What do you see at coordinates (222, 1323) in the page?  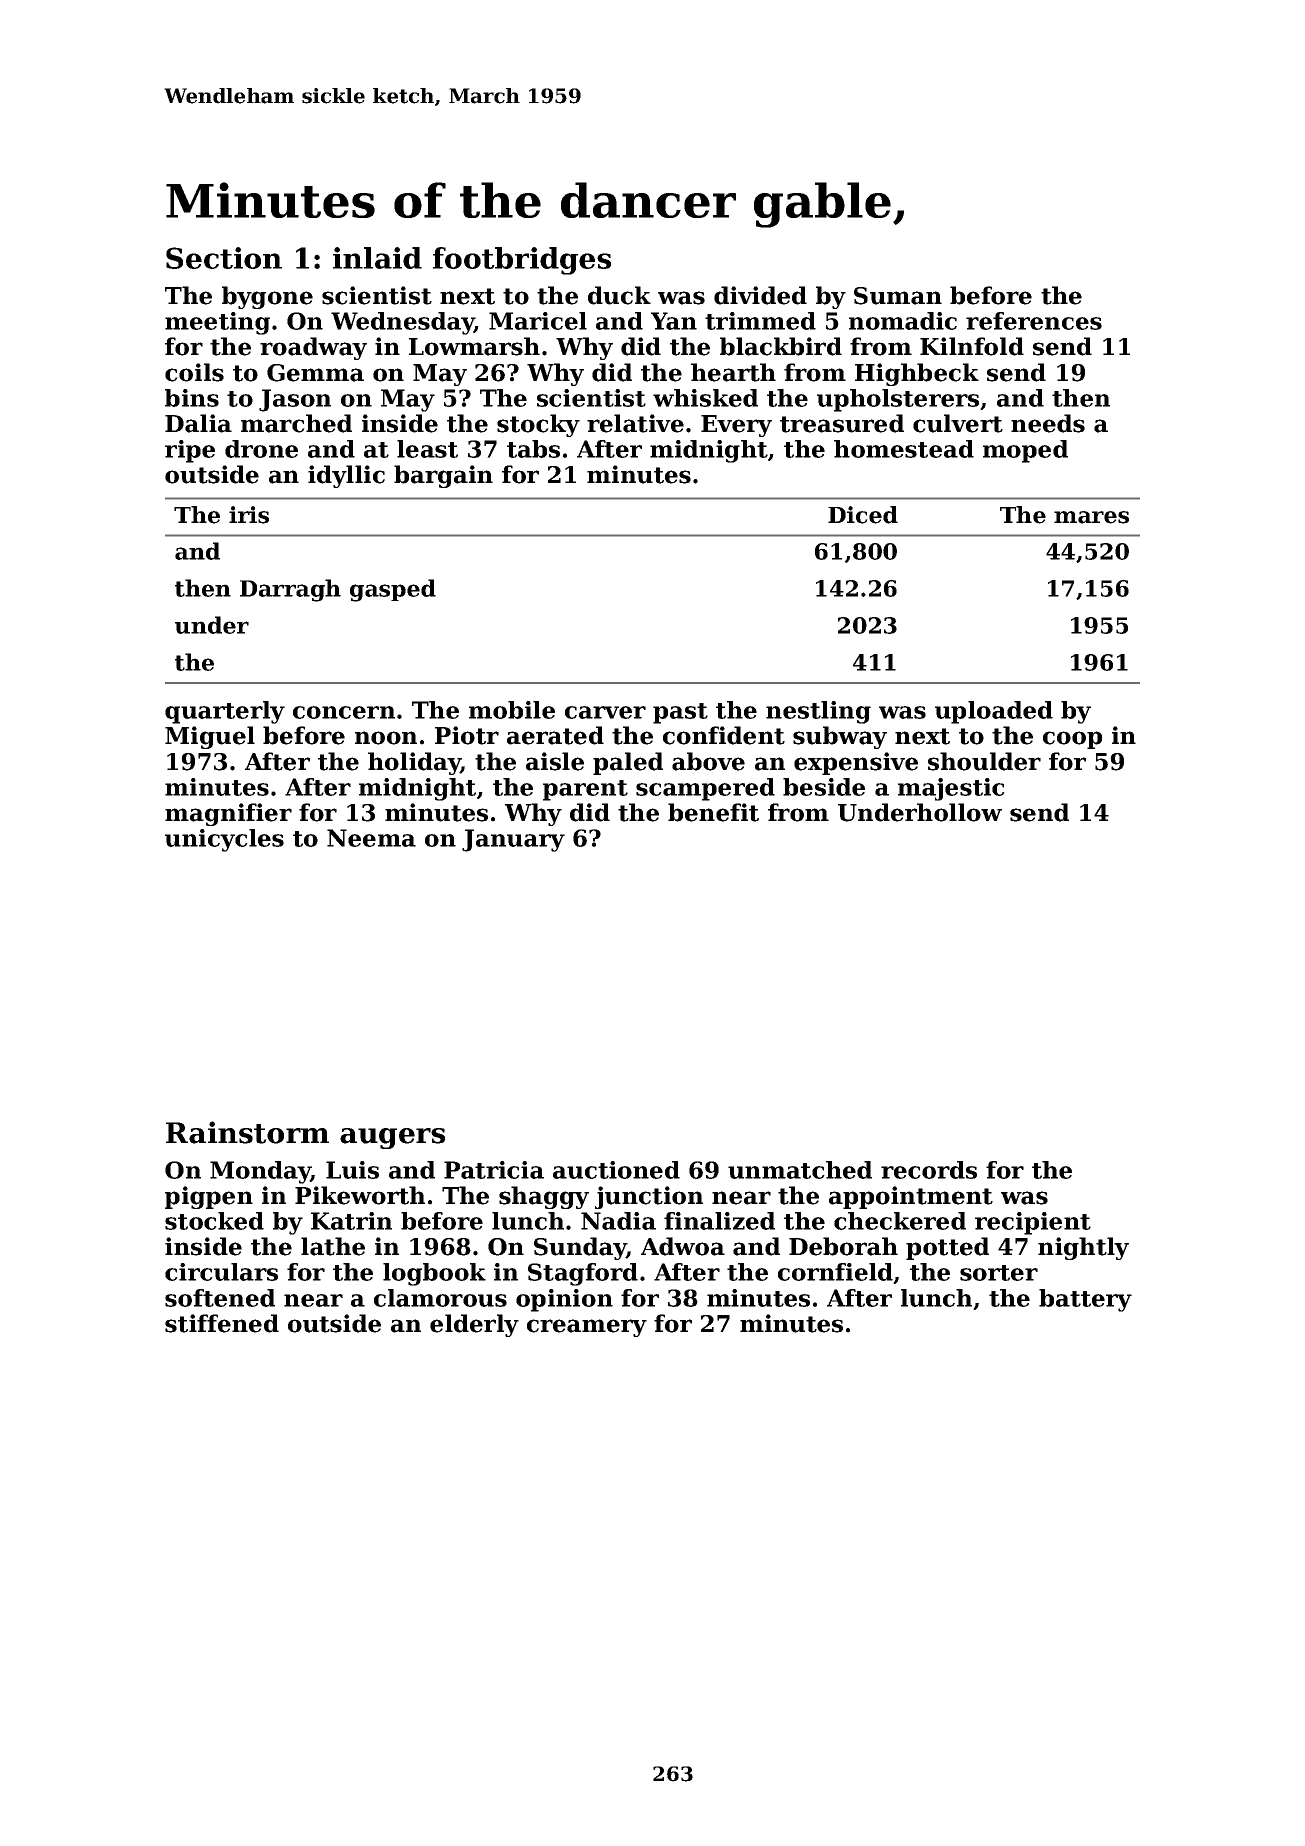 I see `stiffened` at bounding box center [222, 1323].
